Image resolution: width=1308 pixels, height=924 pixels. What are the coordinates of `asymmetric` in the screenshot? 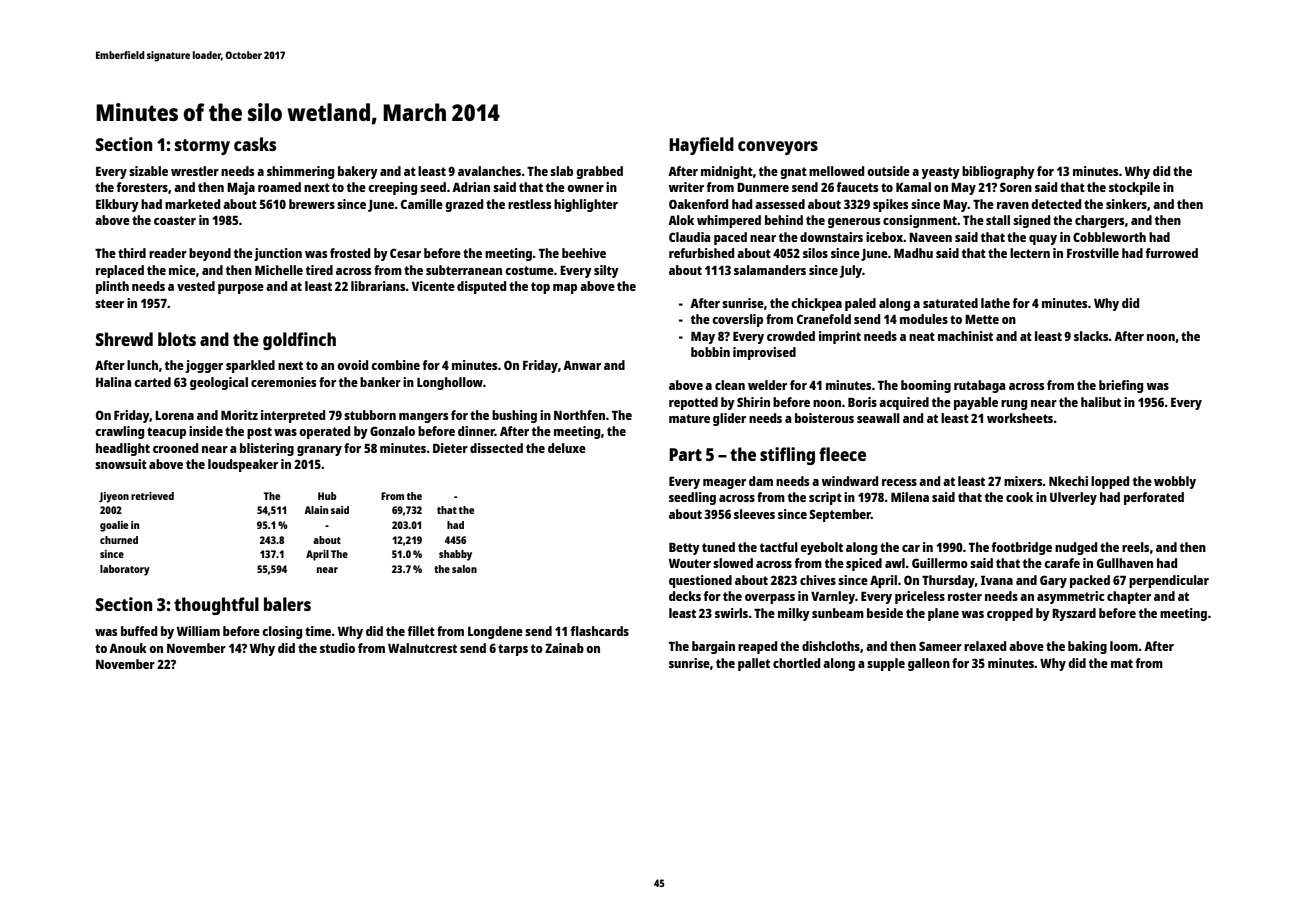 It's located at (1070, 597).
